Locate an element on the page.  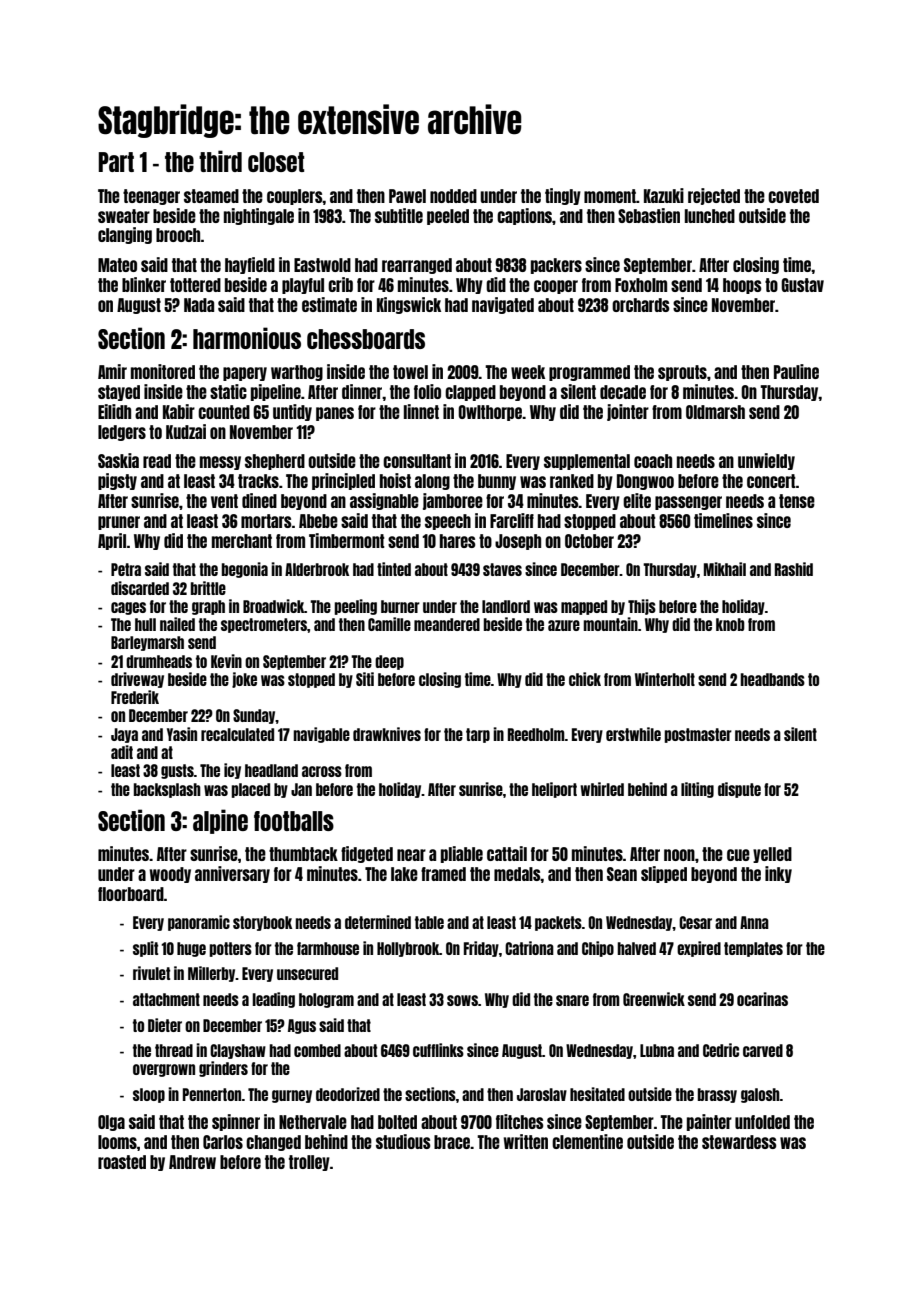
Kazuki is located at coordinates (664, 195).
